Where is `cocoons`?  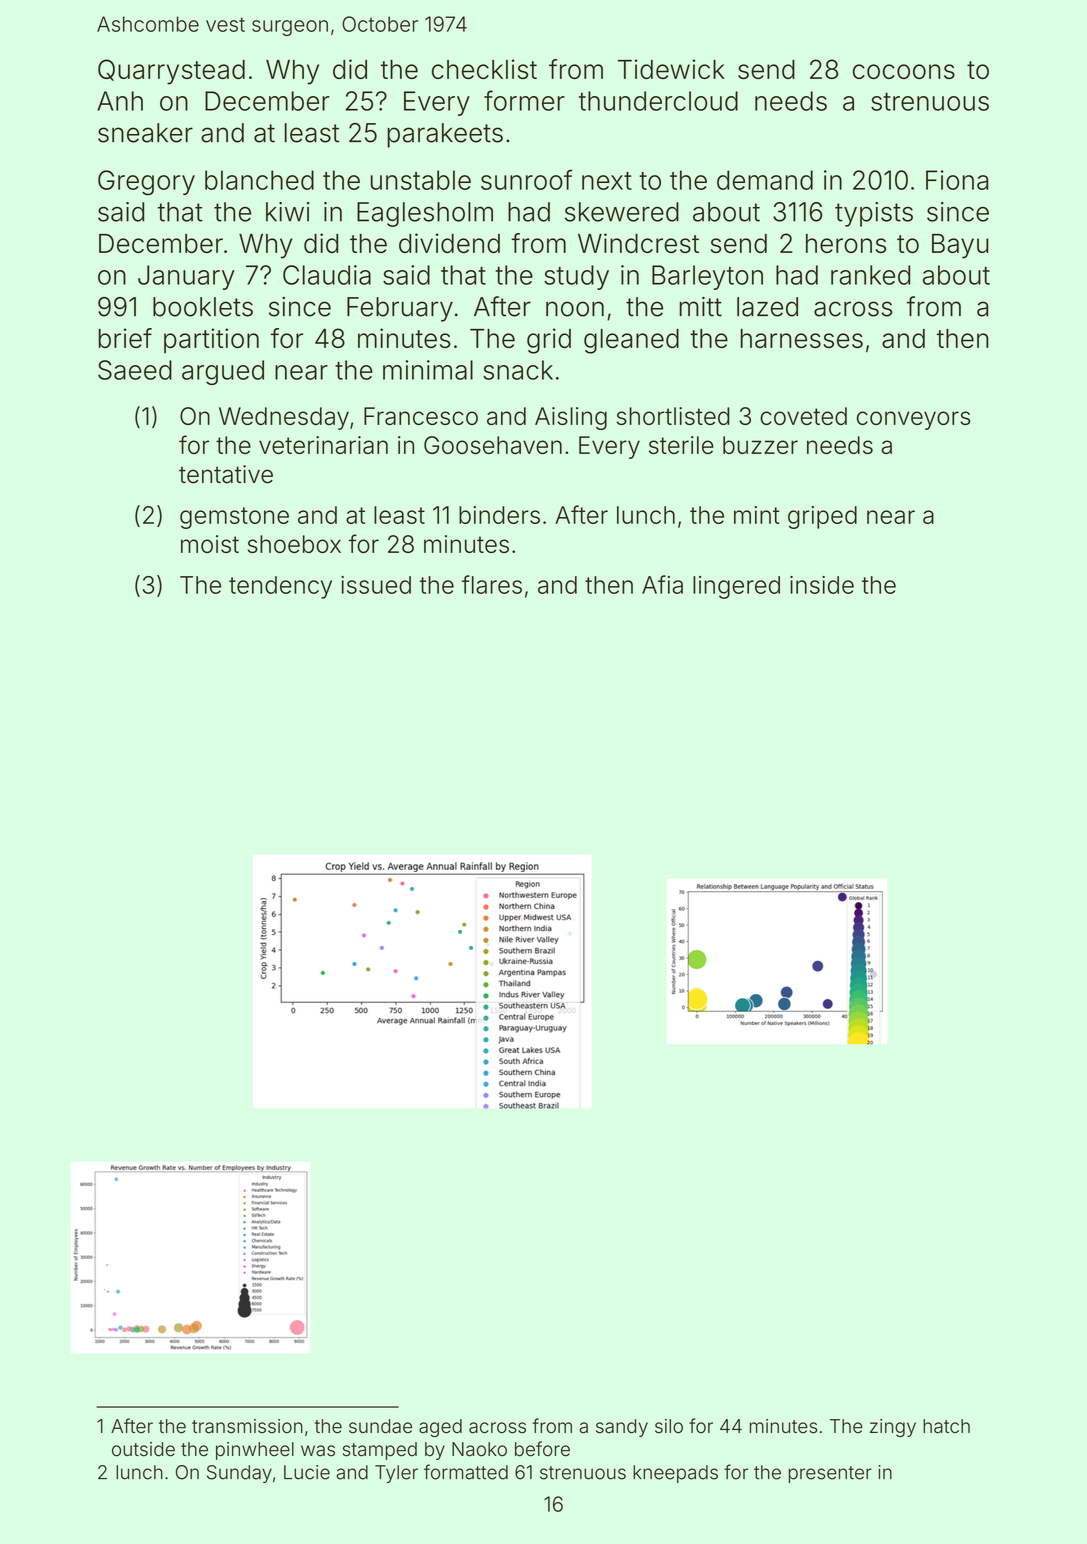 cocoons is located at coordinates (904, 71).
